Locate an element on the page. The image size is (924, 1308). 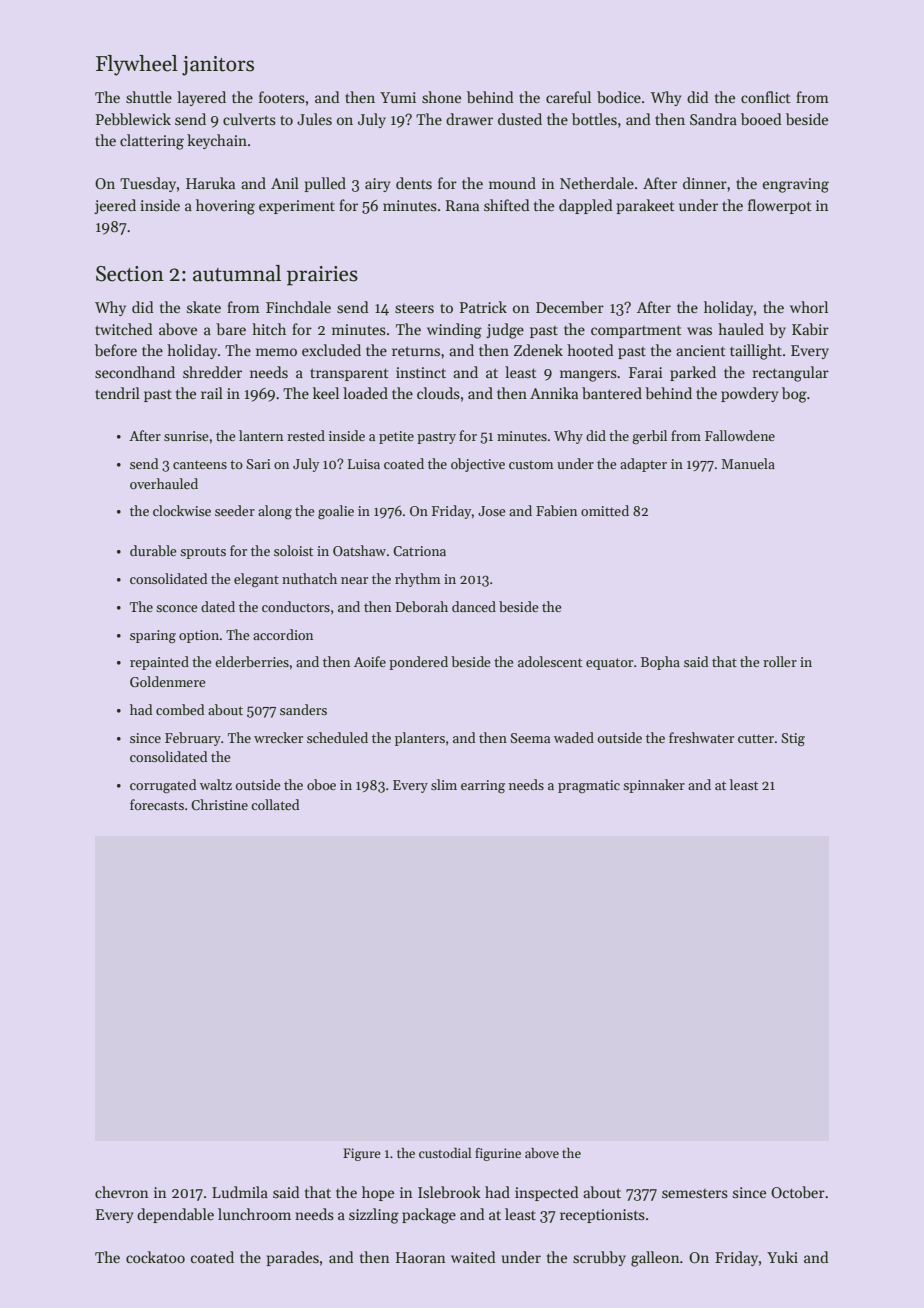
Manuela is located at coordinates (748, 463).
